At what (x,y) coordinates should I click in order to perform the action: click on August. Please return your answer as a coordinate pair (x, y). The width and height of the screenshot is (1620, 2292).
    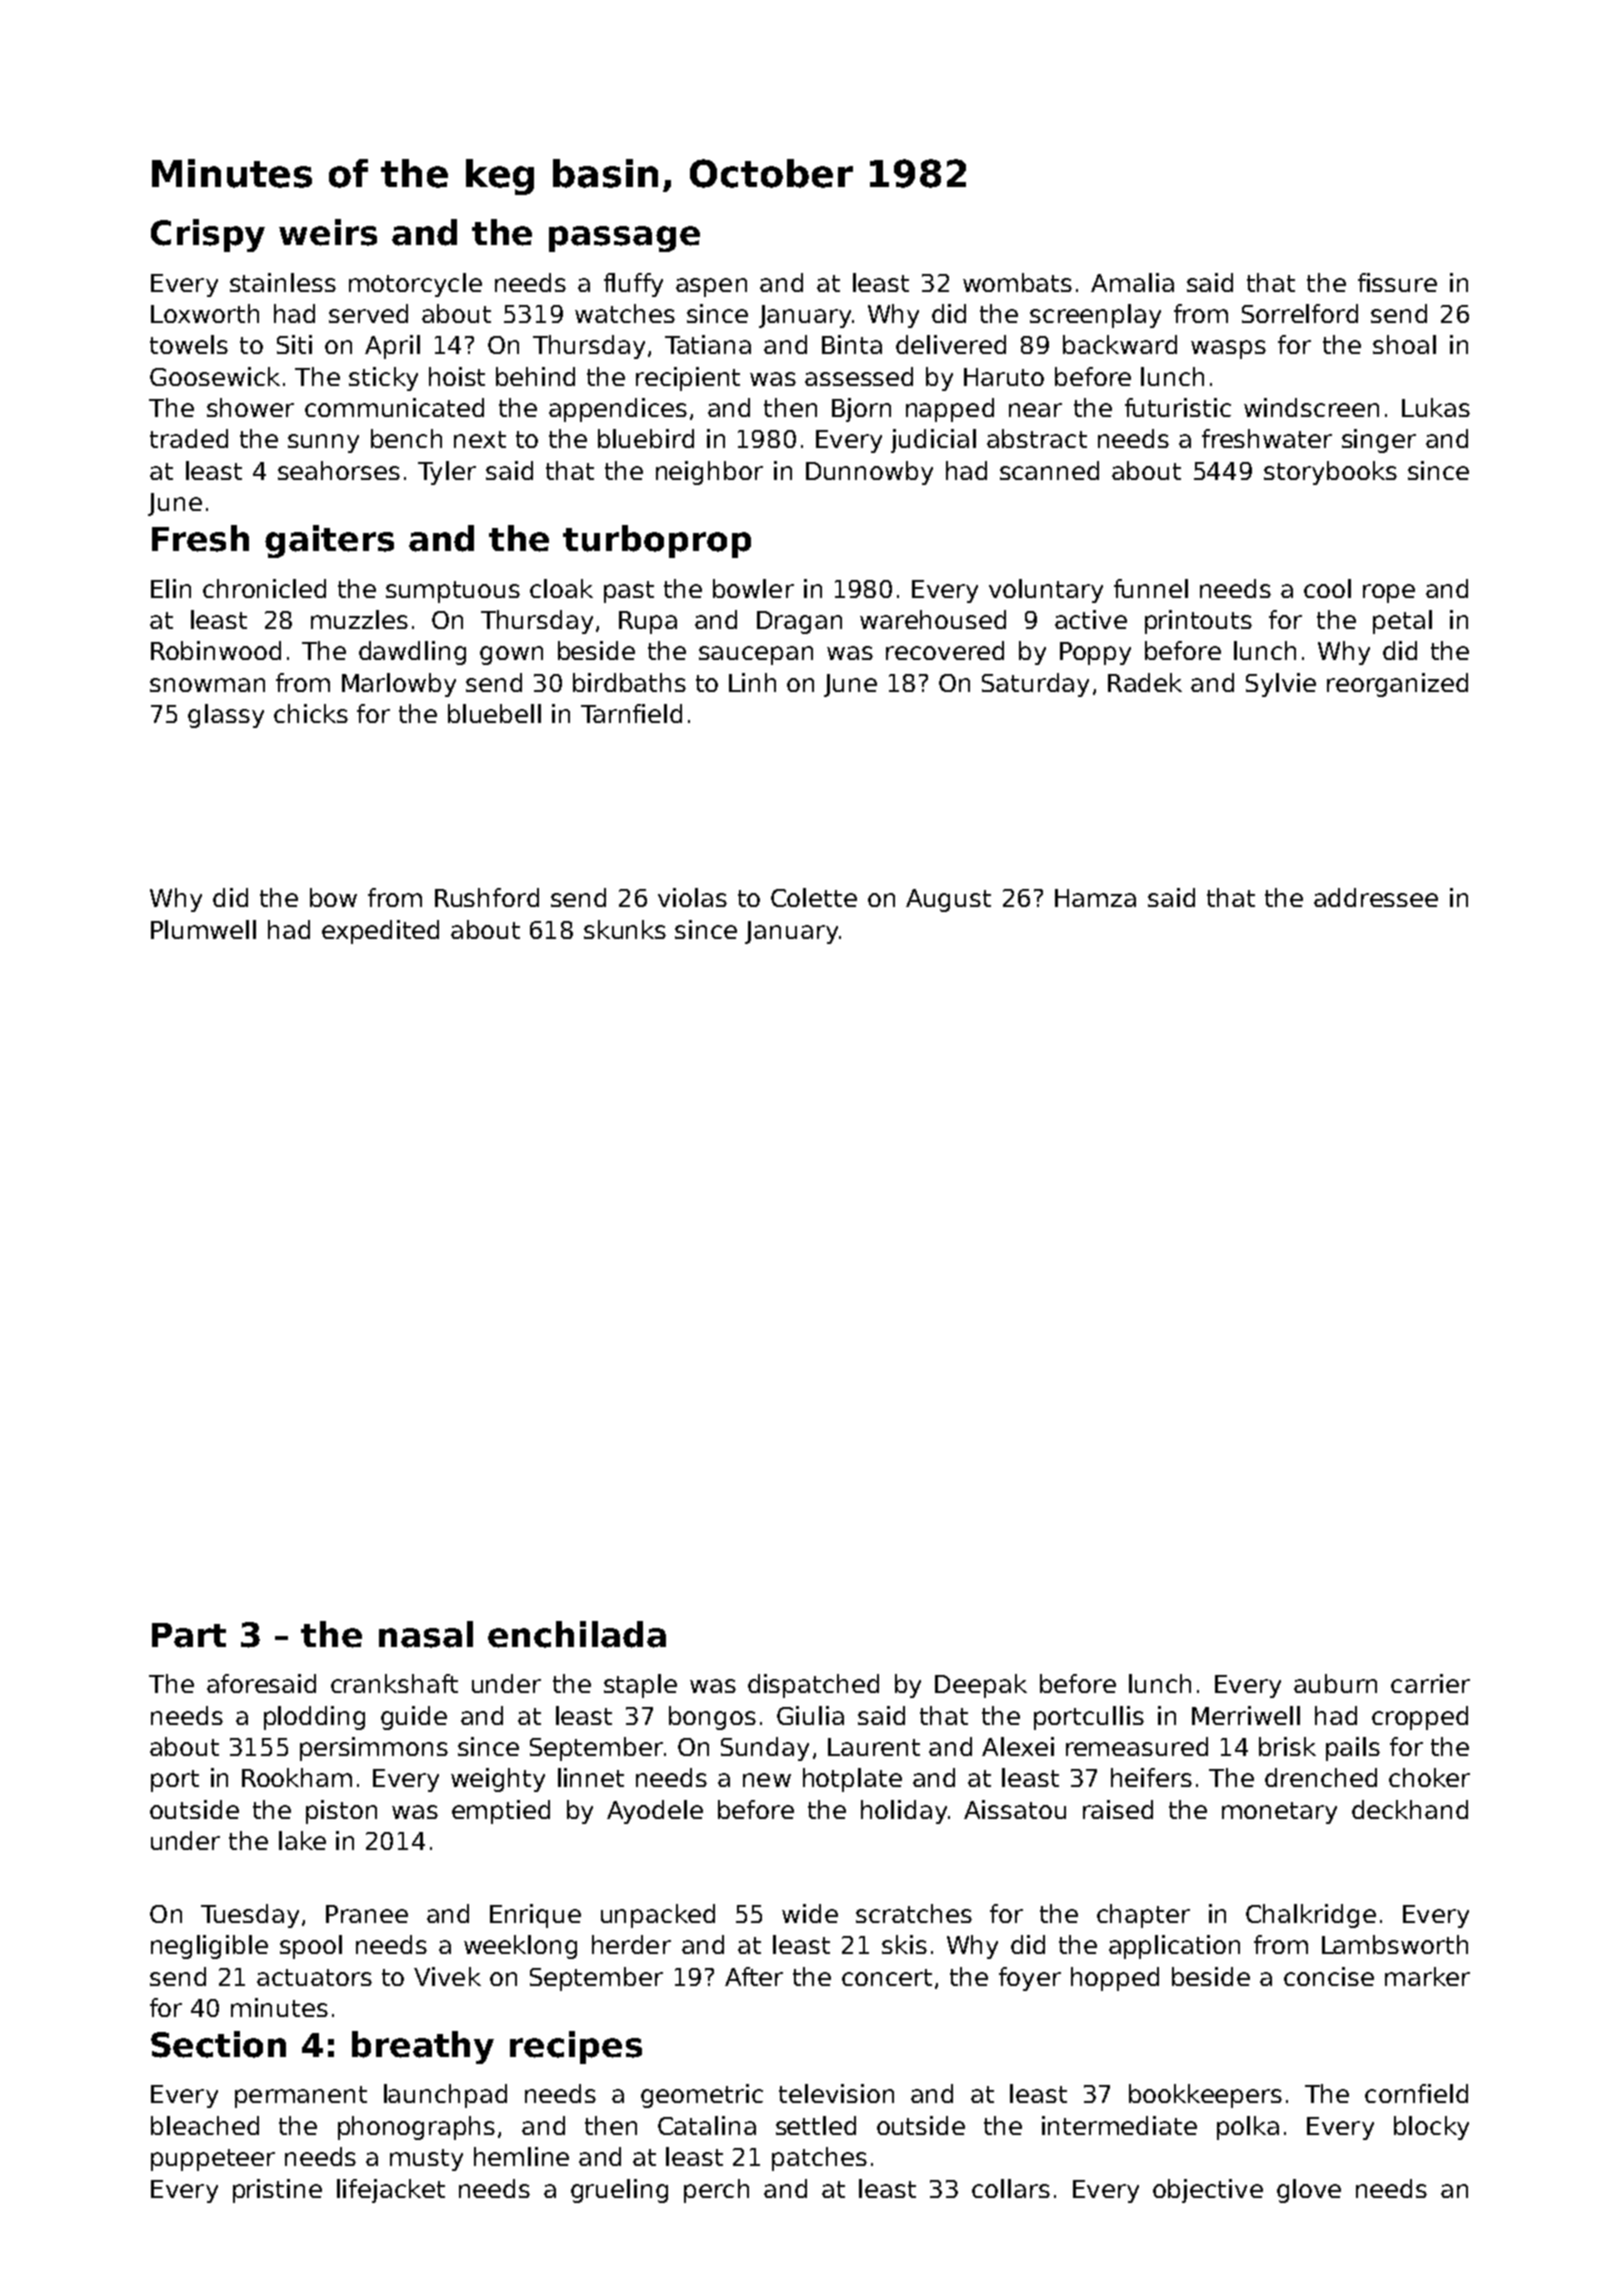
    Looking at the image, I should click on (948, 900).
